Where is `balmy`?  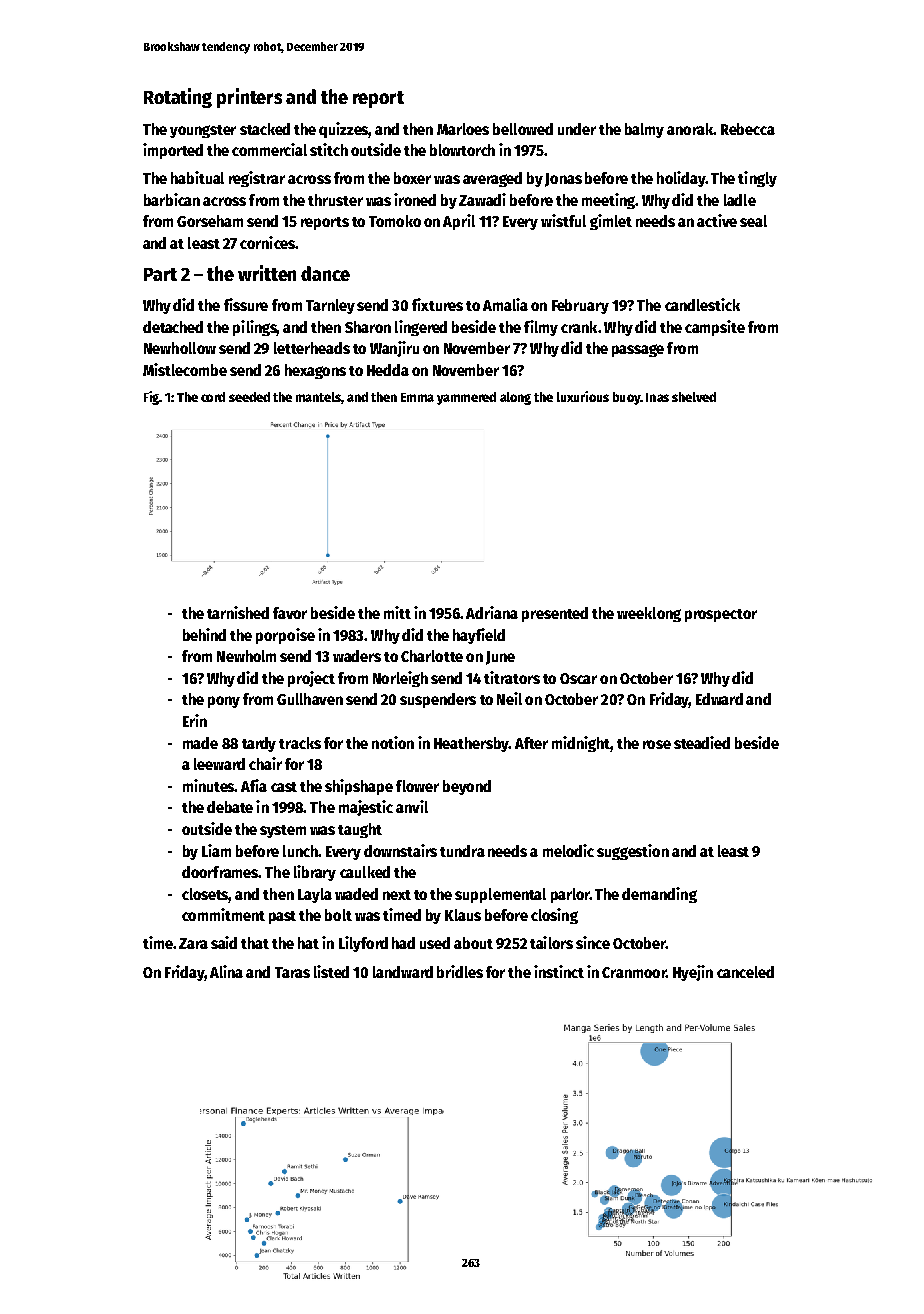
balmy is located at coordinates (644, 130).
